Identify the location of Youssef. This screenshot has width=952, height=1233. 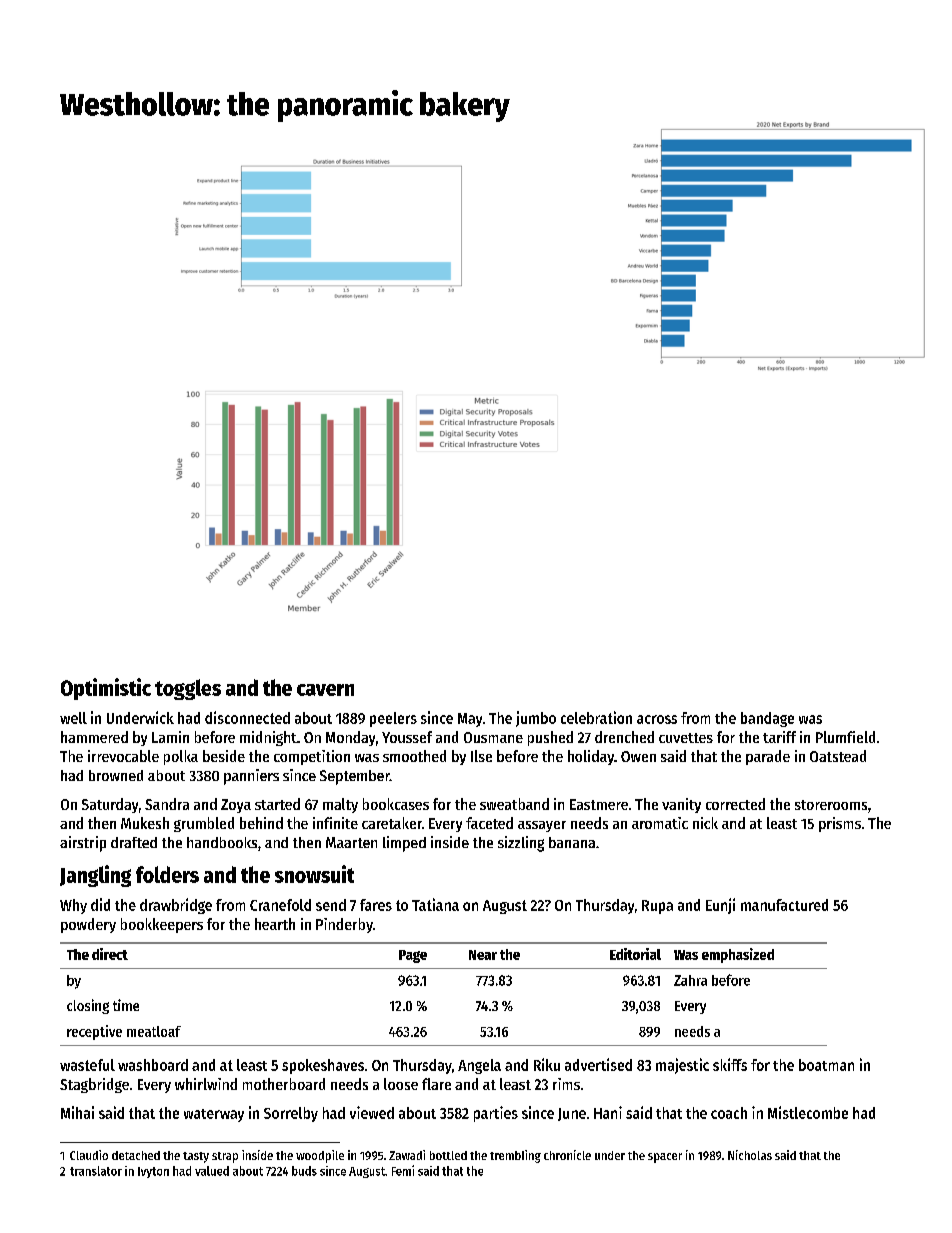
(407, 737).
